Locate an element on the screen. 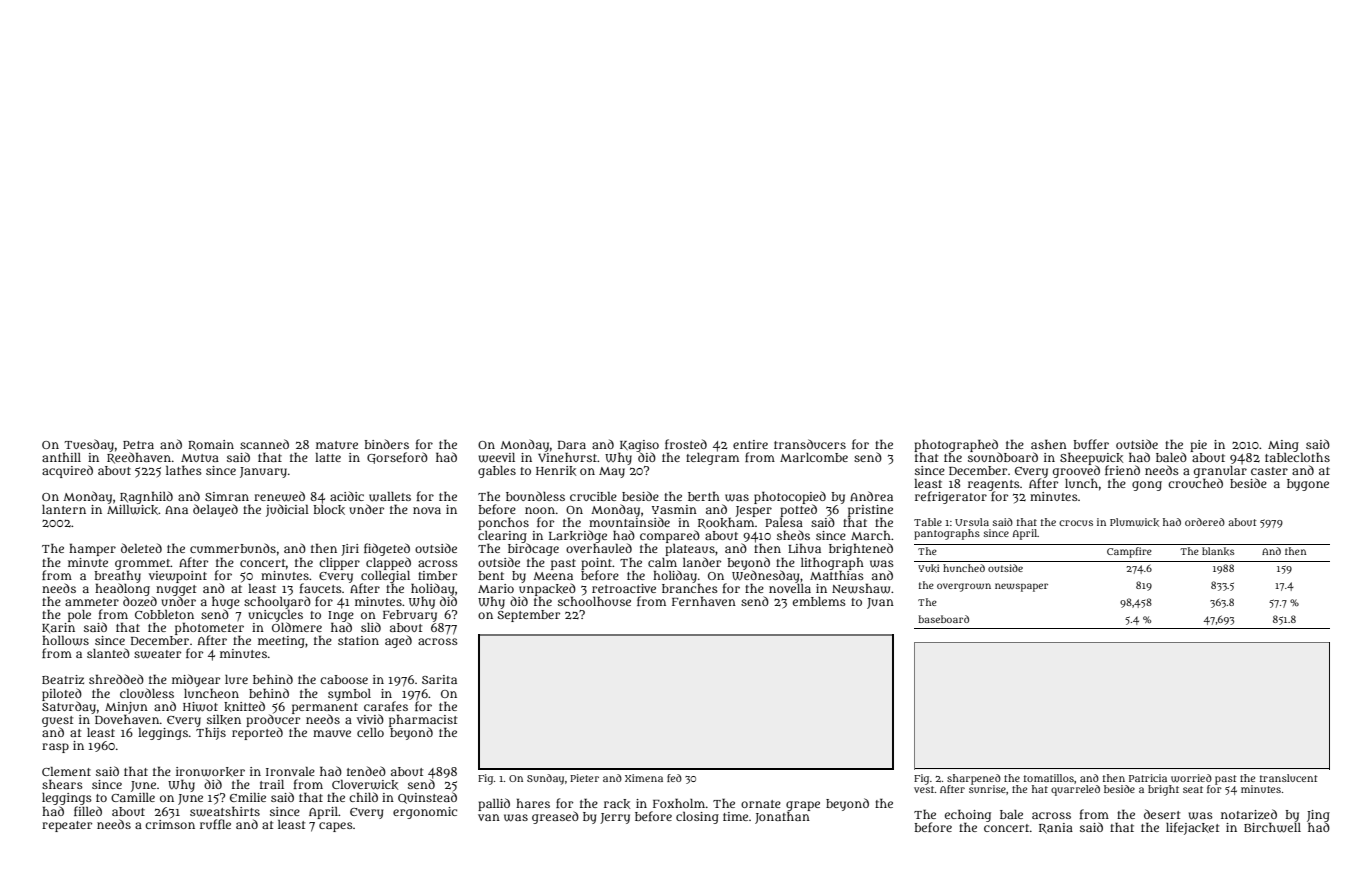  baseboard is located at coordinates (943, 619).
